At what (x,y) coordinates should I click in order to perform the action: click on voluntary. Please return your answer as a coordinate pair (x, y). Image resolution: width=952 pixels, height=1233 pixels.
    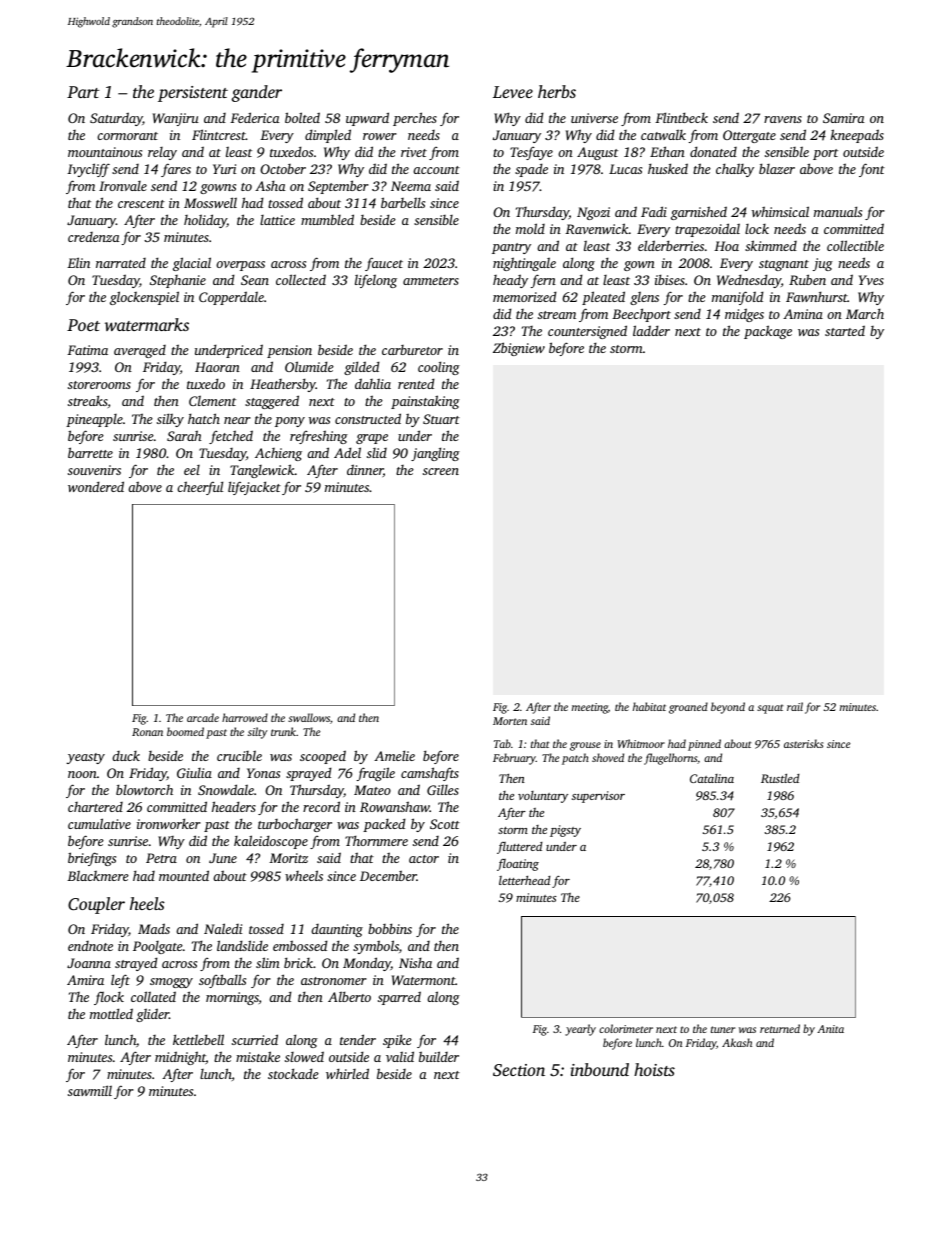
    Looking at the image, I should click on (543, 797).
